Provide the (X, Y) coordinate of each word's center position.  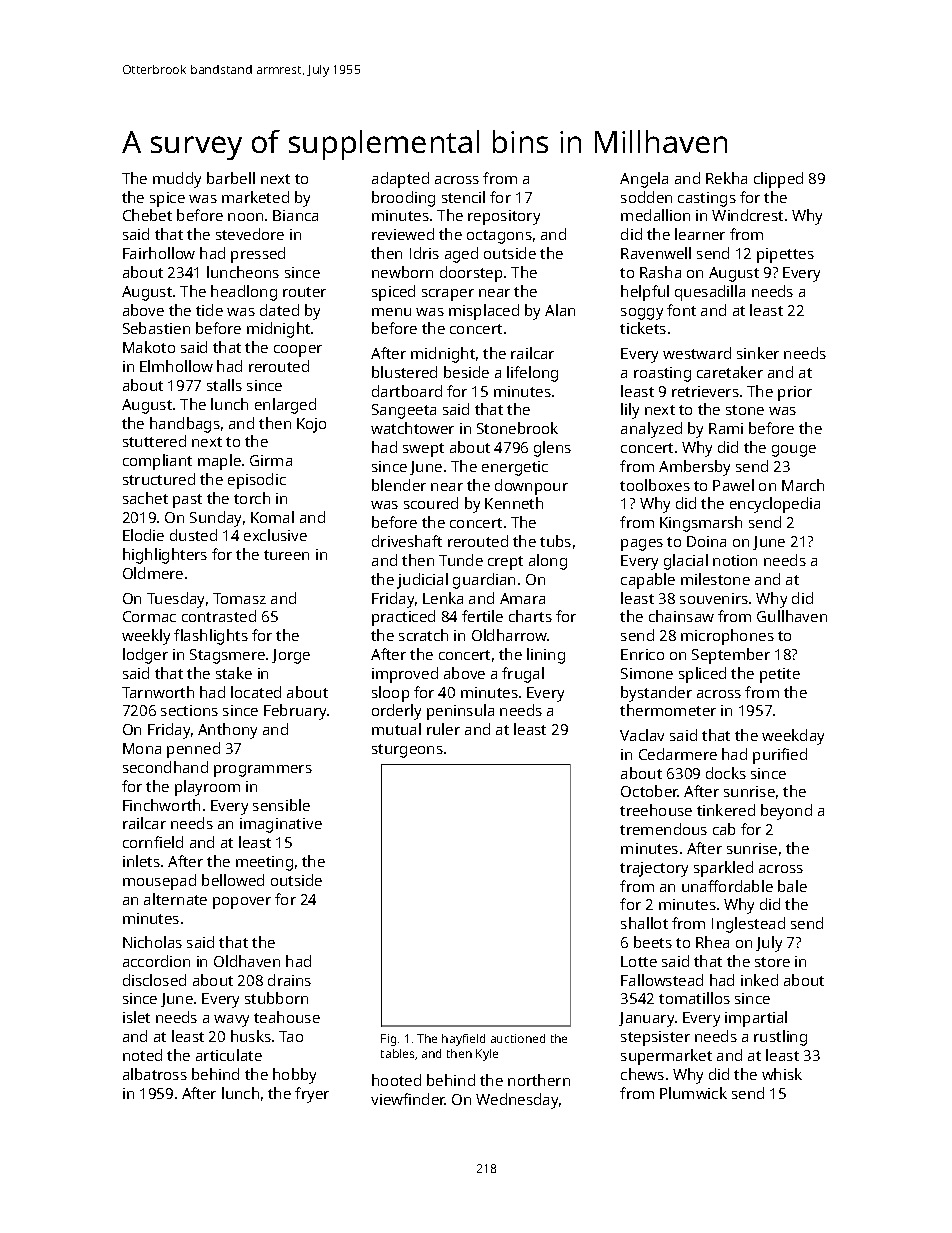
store (772, 962)
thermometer (668, 710)
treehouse (656, 810)
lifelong (532, 374)
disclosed (154, 980)
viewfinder (408, 1099)
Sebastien (156, 328)
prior (795, 393)
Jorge (291, 656)
